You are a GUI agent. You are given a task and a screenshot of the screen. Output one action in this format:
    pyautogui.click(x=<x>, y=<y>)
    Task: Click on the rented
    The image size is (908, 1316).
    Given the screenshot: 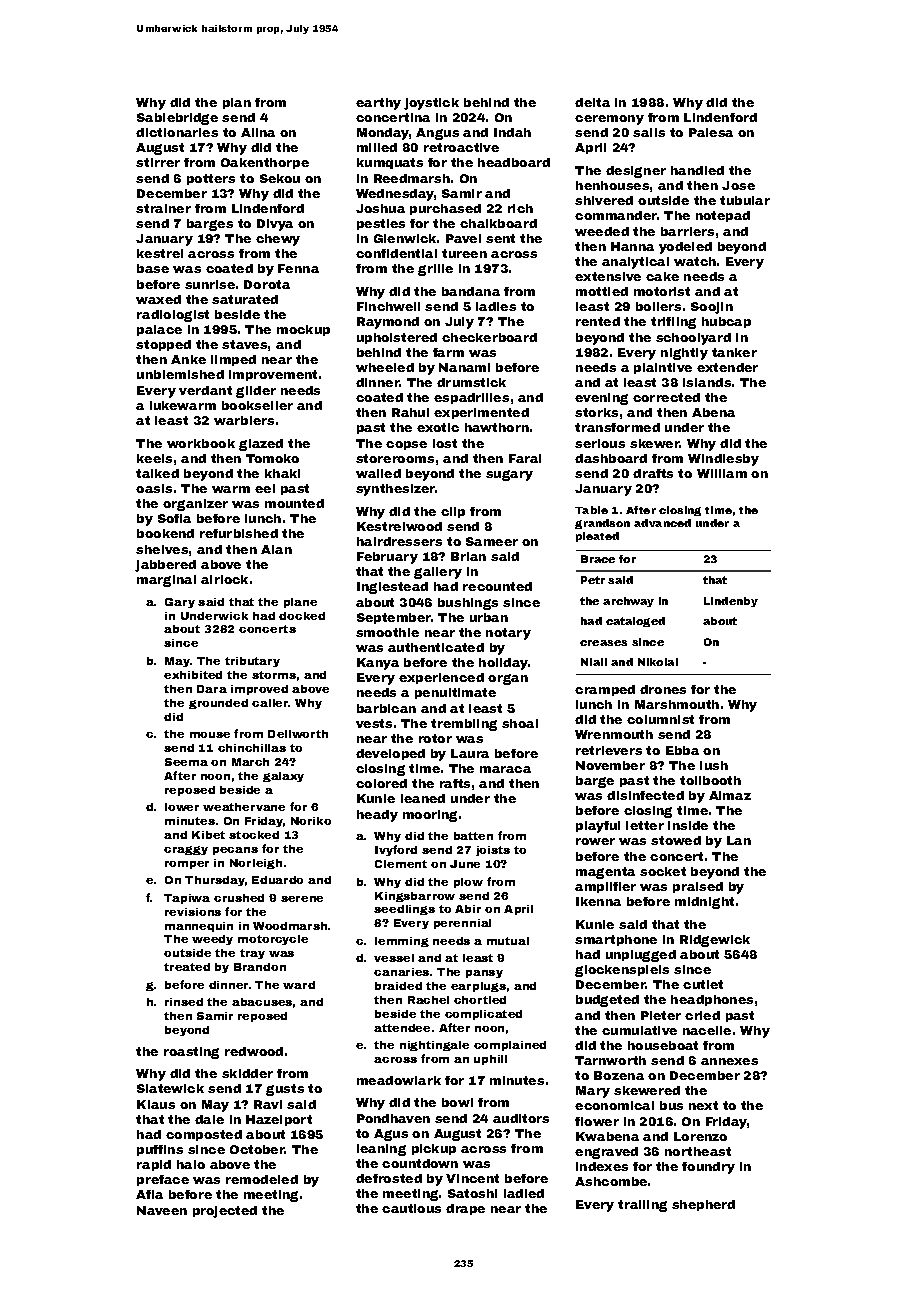 What is the action you would take?
    pyautogui.click(x=598, y=321)
